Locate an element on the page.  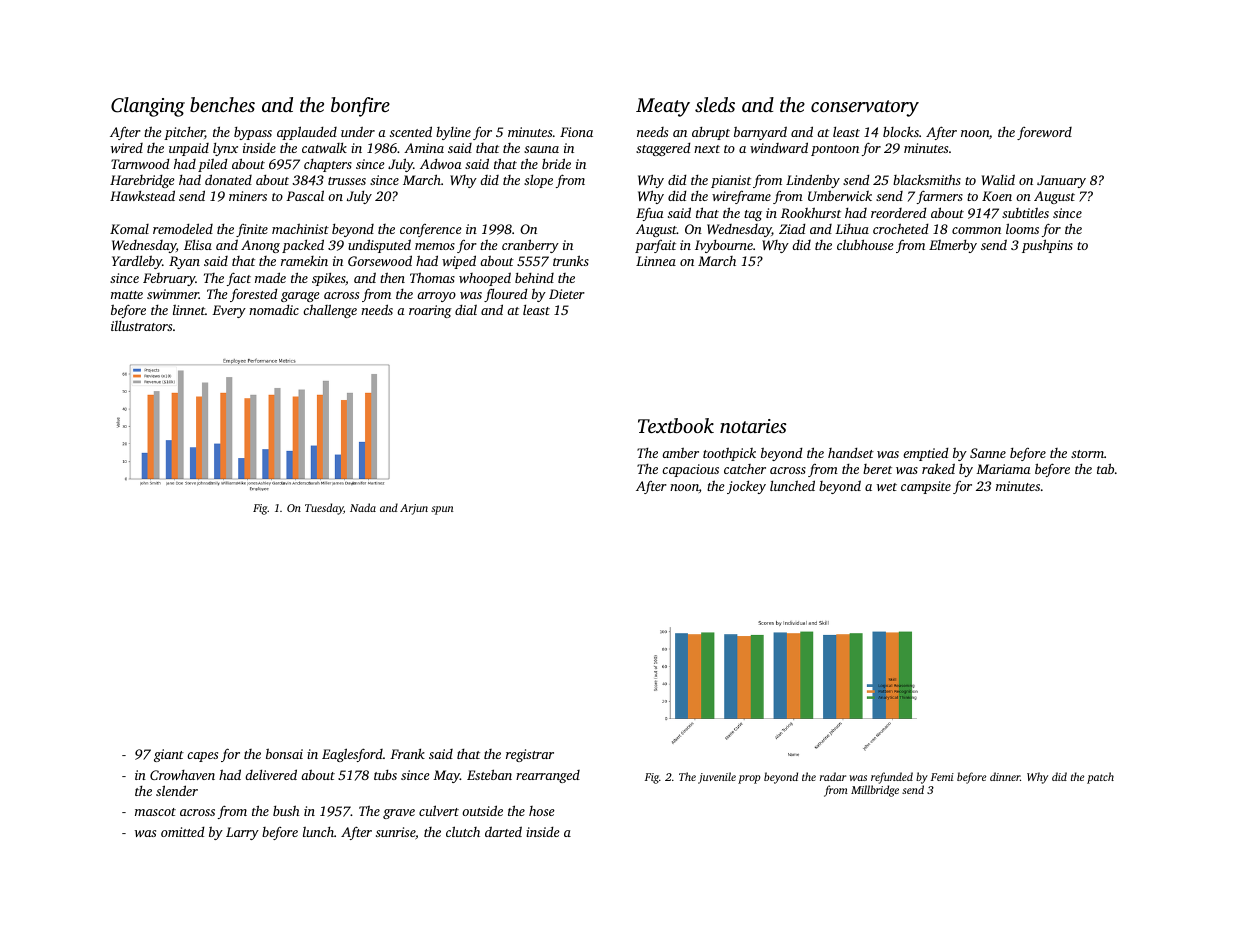
mascot is located at coordinates (155, 812).
